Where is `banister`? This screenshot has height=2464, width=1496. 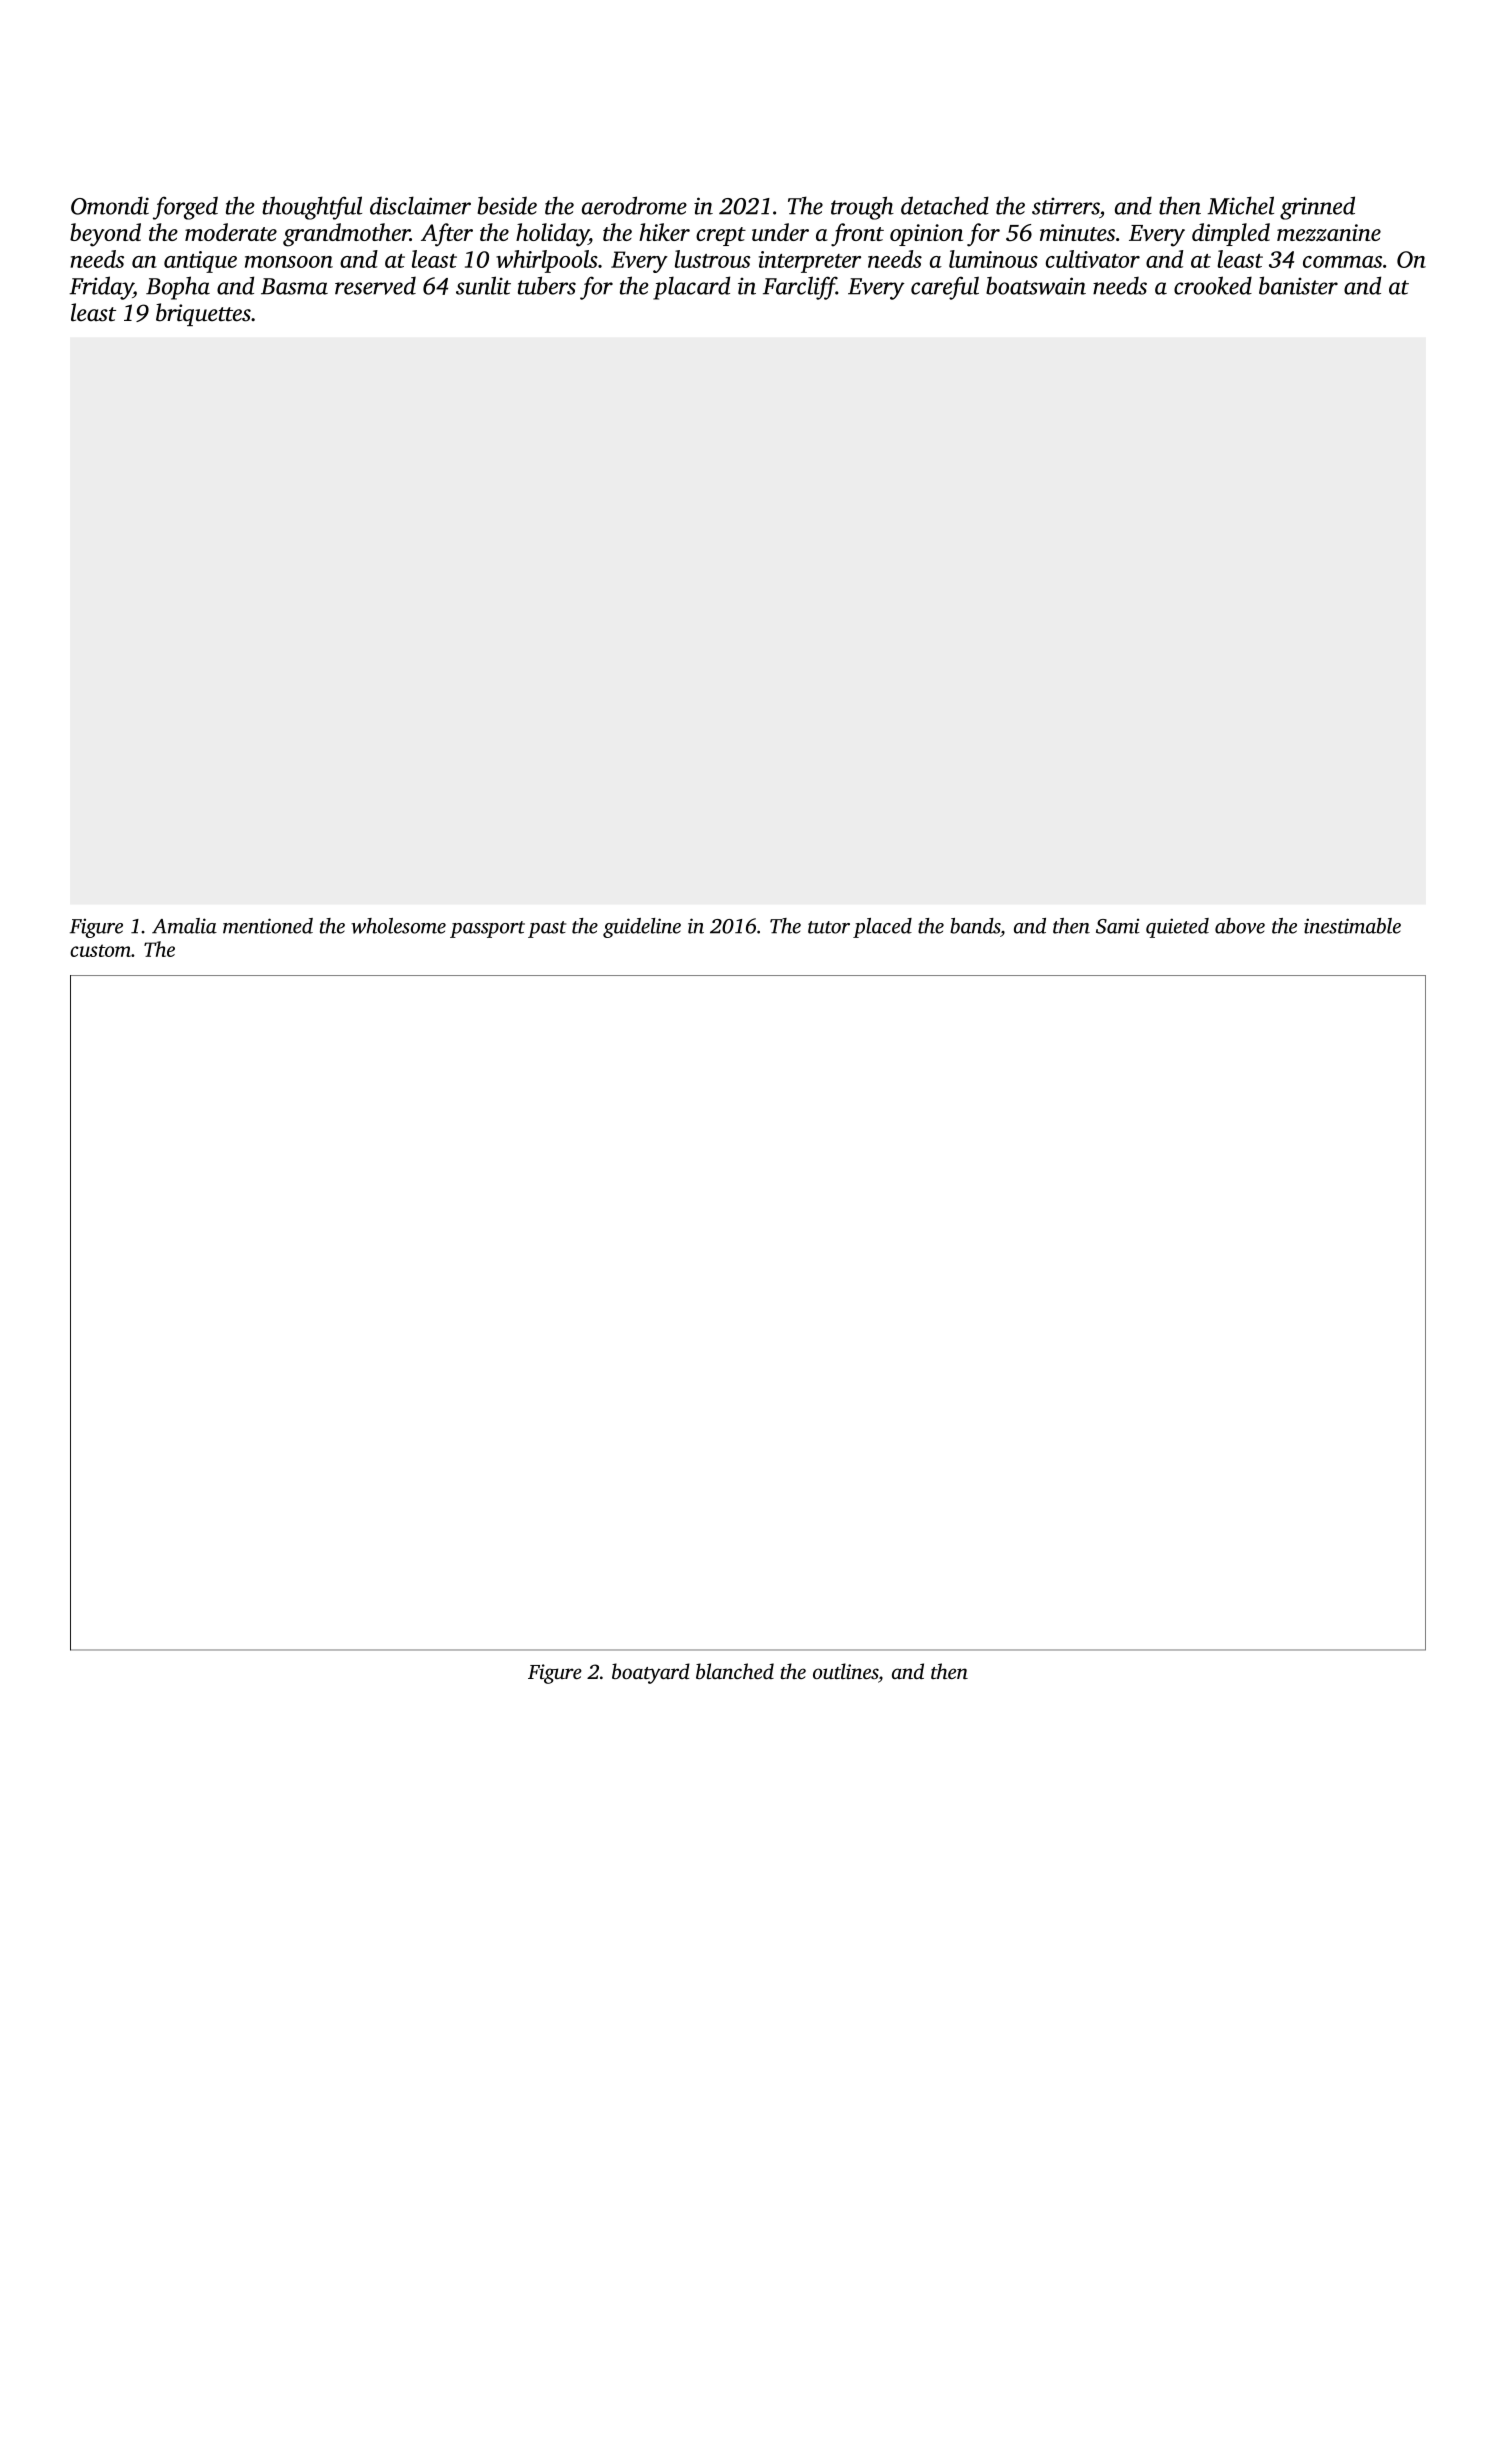 banister is located at coordinates (1298, 285).
